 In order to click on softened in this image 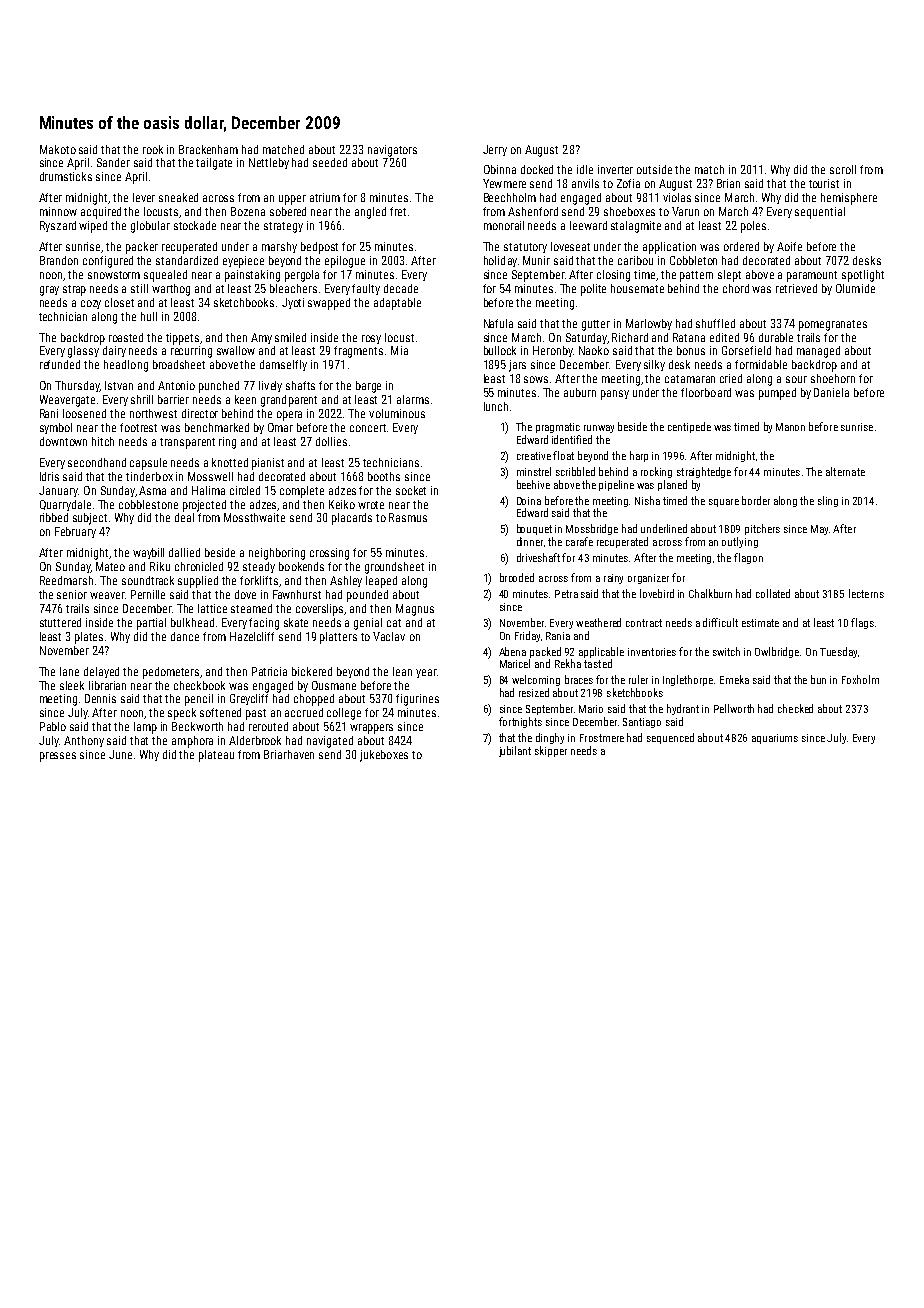, I will do `click(220, 712)`.
